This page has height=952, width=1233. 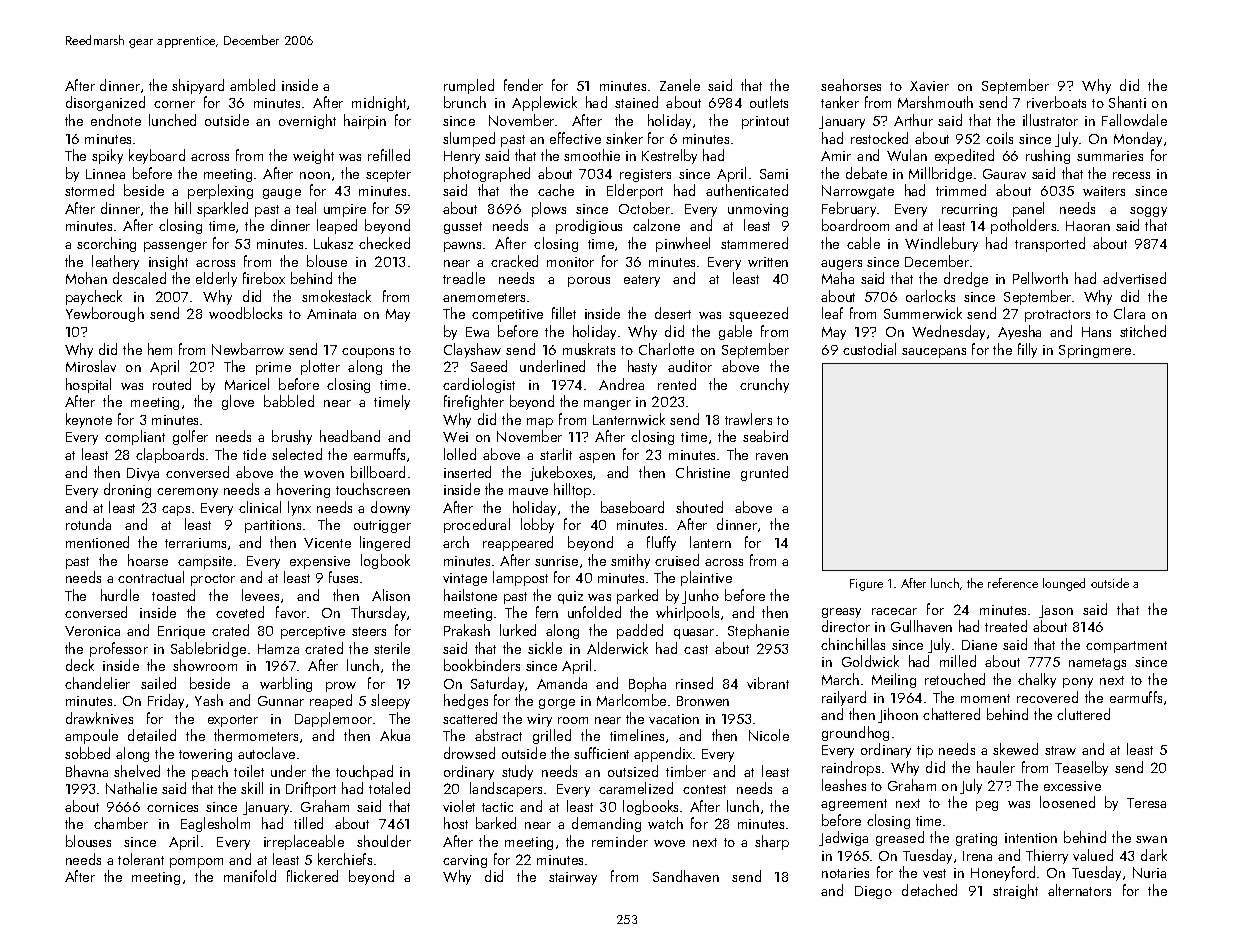 I want to click on shipyard, so click(x=198, y=86).
